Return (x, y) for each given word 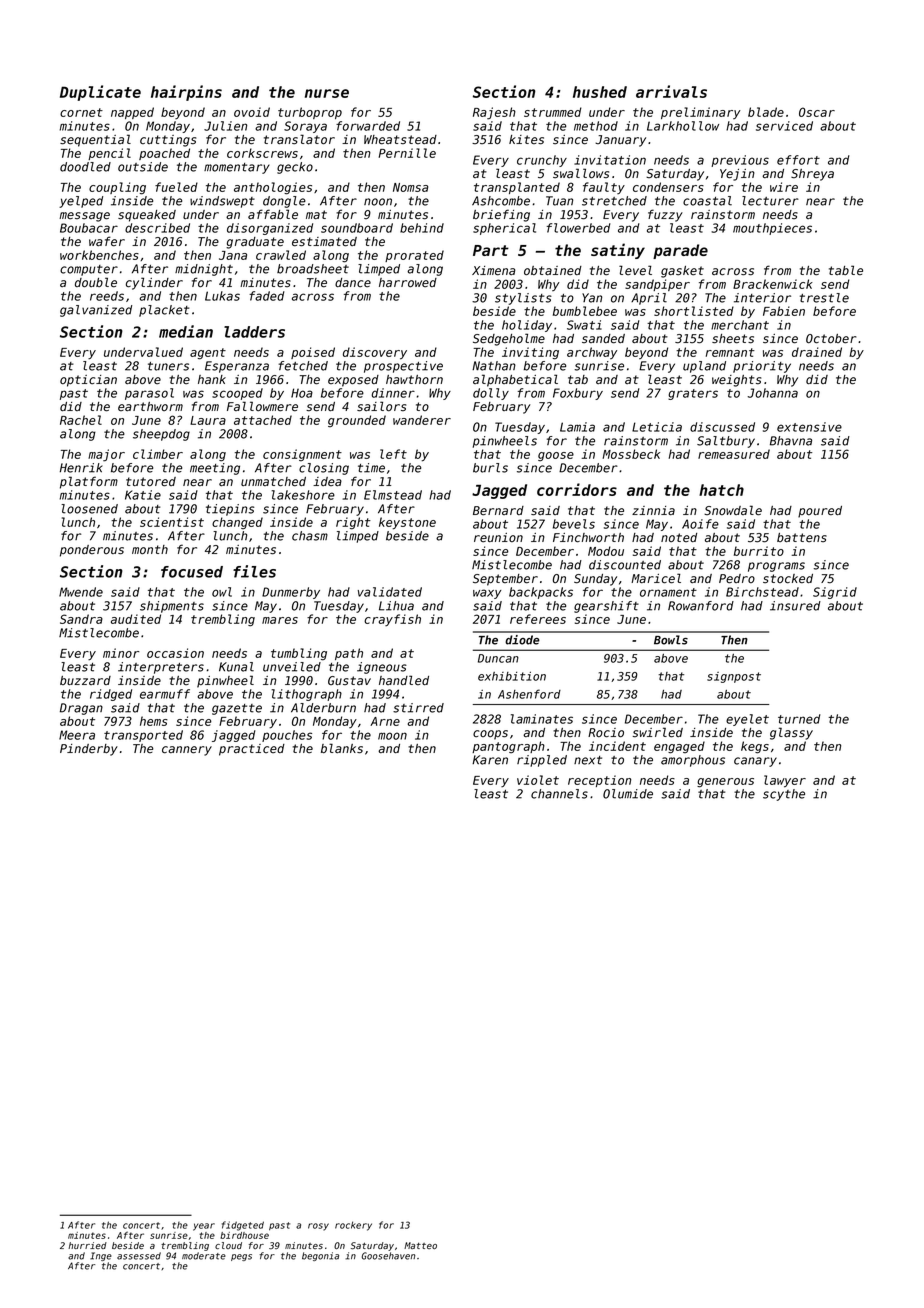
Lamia (577, 427)
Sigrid (835, 593)
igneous (382, 668)
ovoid (252, 112)
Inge (101, 1256)
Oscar (817, 112)
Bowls (671, 640)
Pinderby (89, 750)
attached (263, 420)
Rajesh (494, 113)
